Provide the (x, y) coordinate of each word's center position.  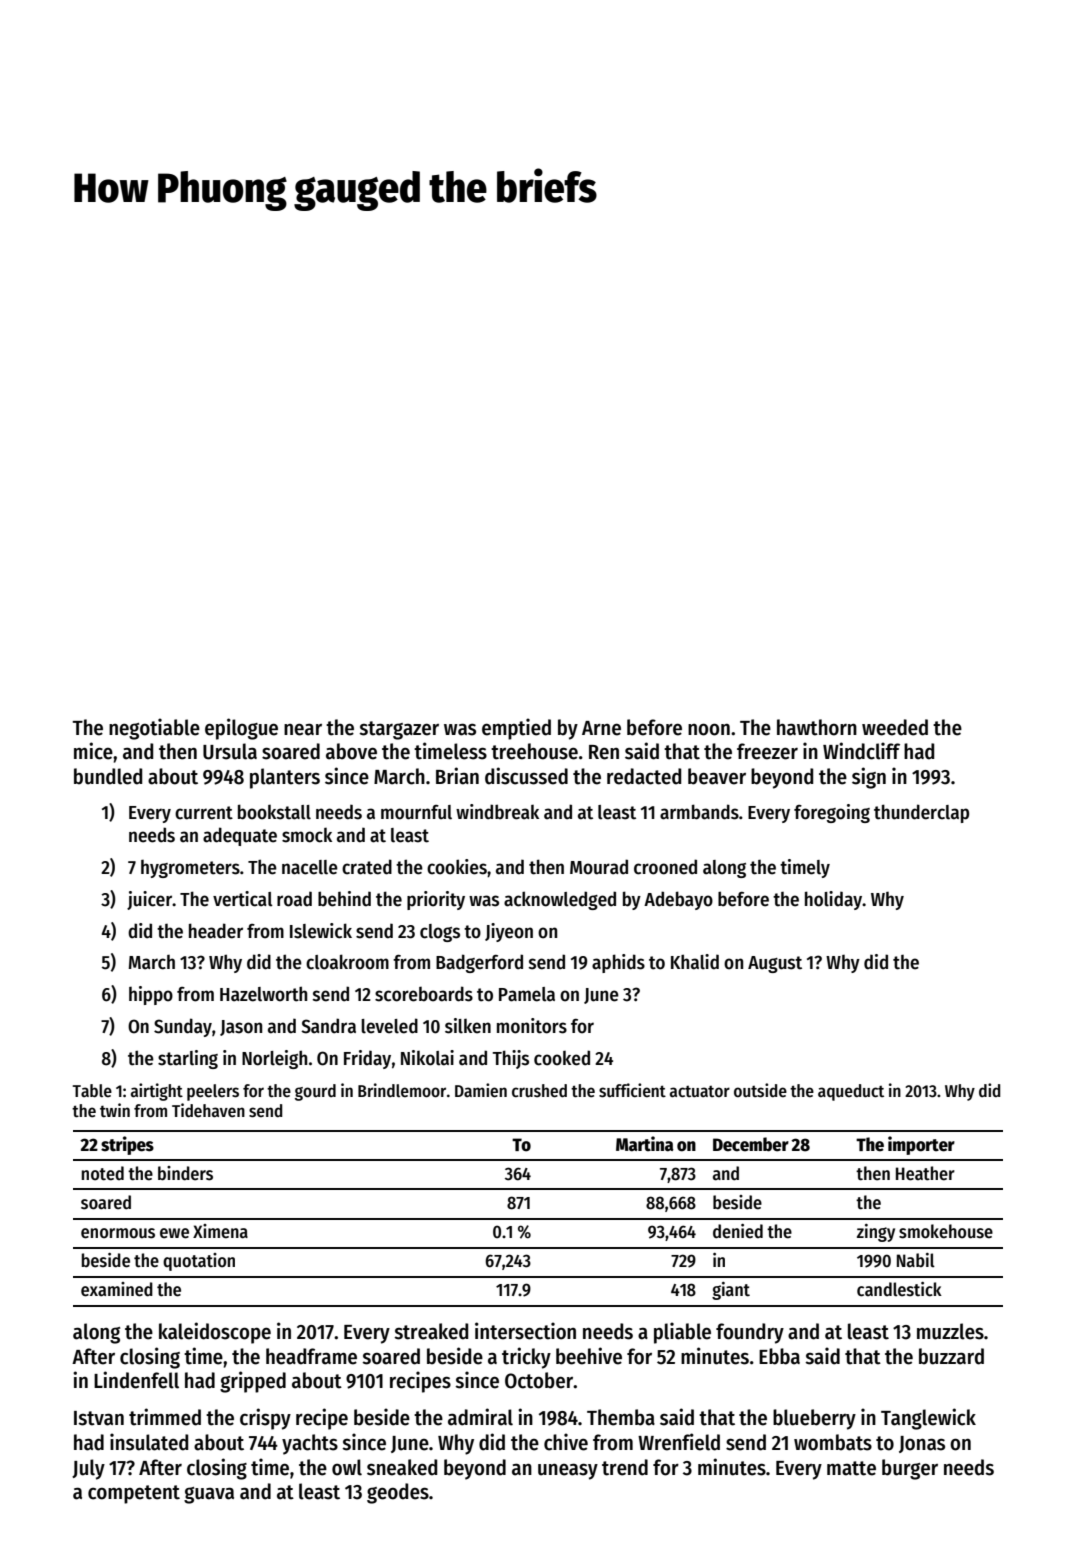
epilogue (241, 729)
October (539, 1380)
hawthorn (817, 727)
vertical (243, 899)
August (775, 964)
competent (134, 1494)
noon (709, 729)
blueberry (814, 1419)
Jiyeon (509, 932)
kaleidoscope (215, 1333)
